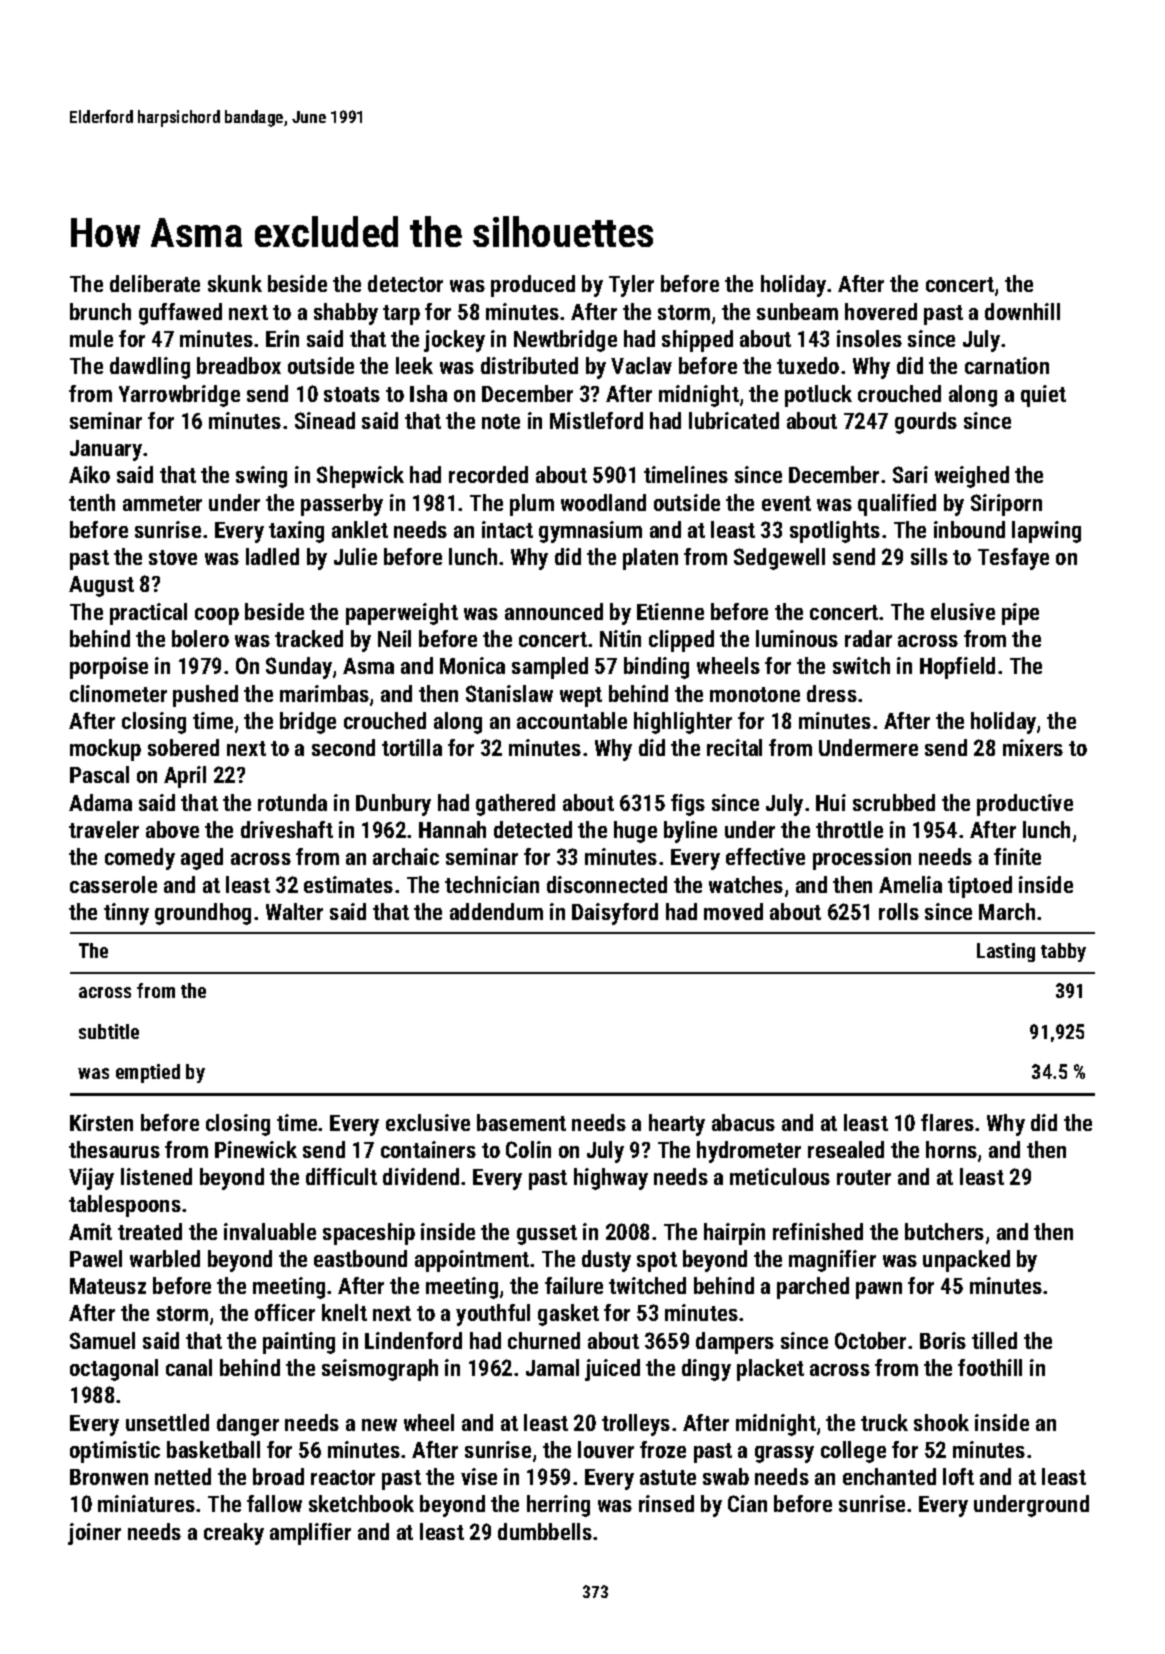  Describe the element at coordinates (310, 1534) in the page. I see `amplifier` at that location.
